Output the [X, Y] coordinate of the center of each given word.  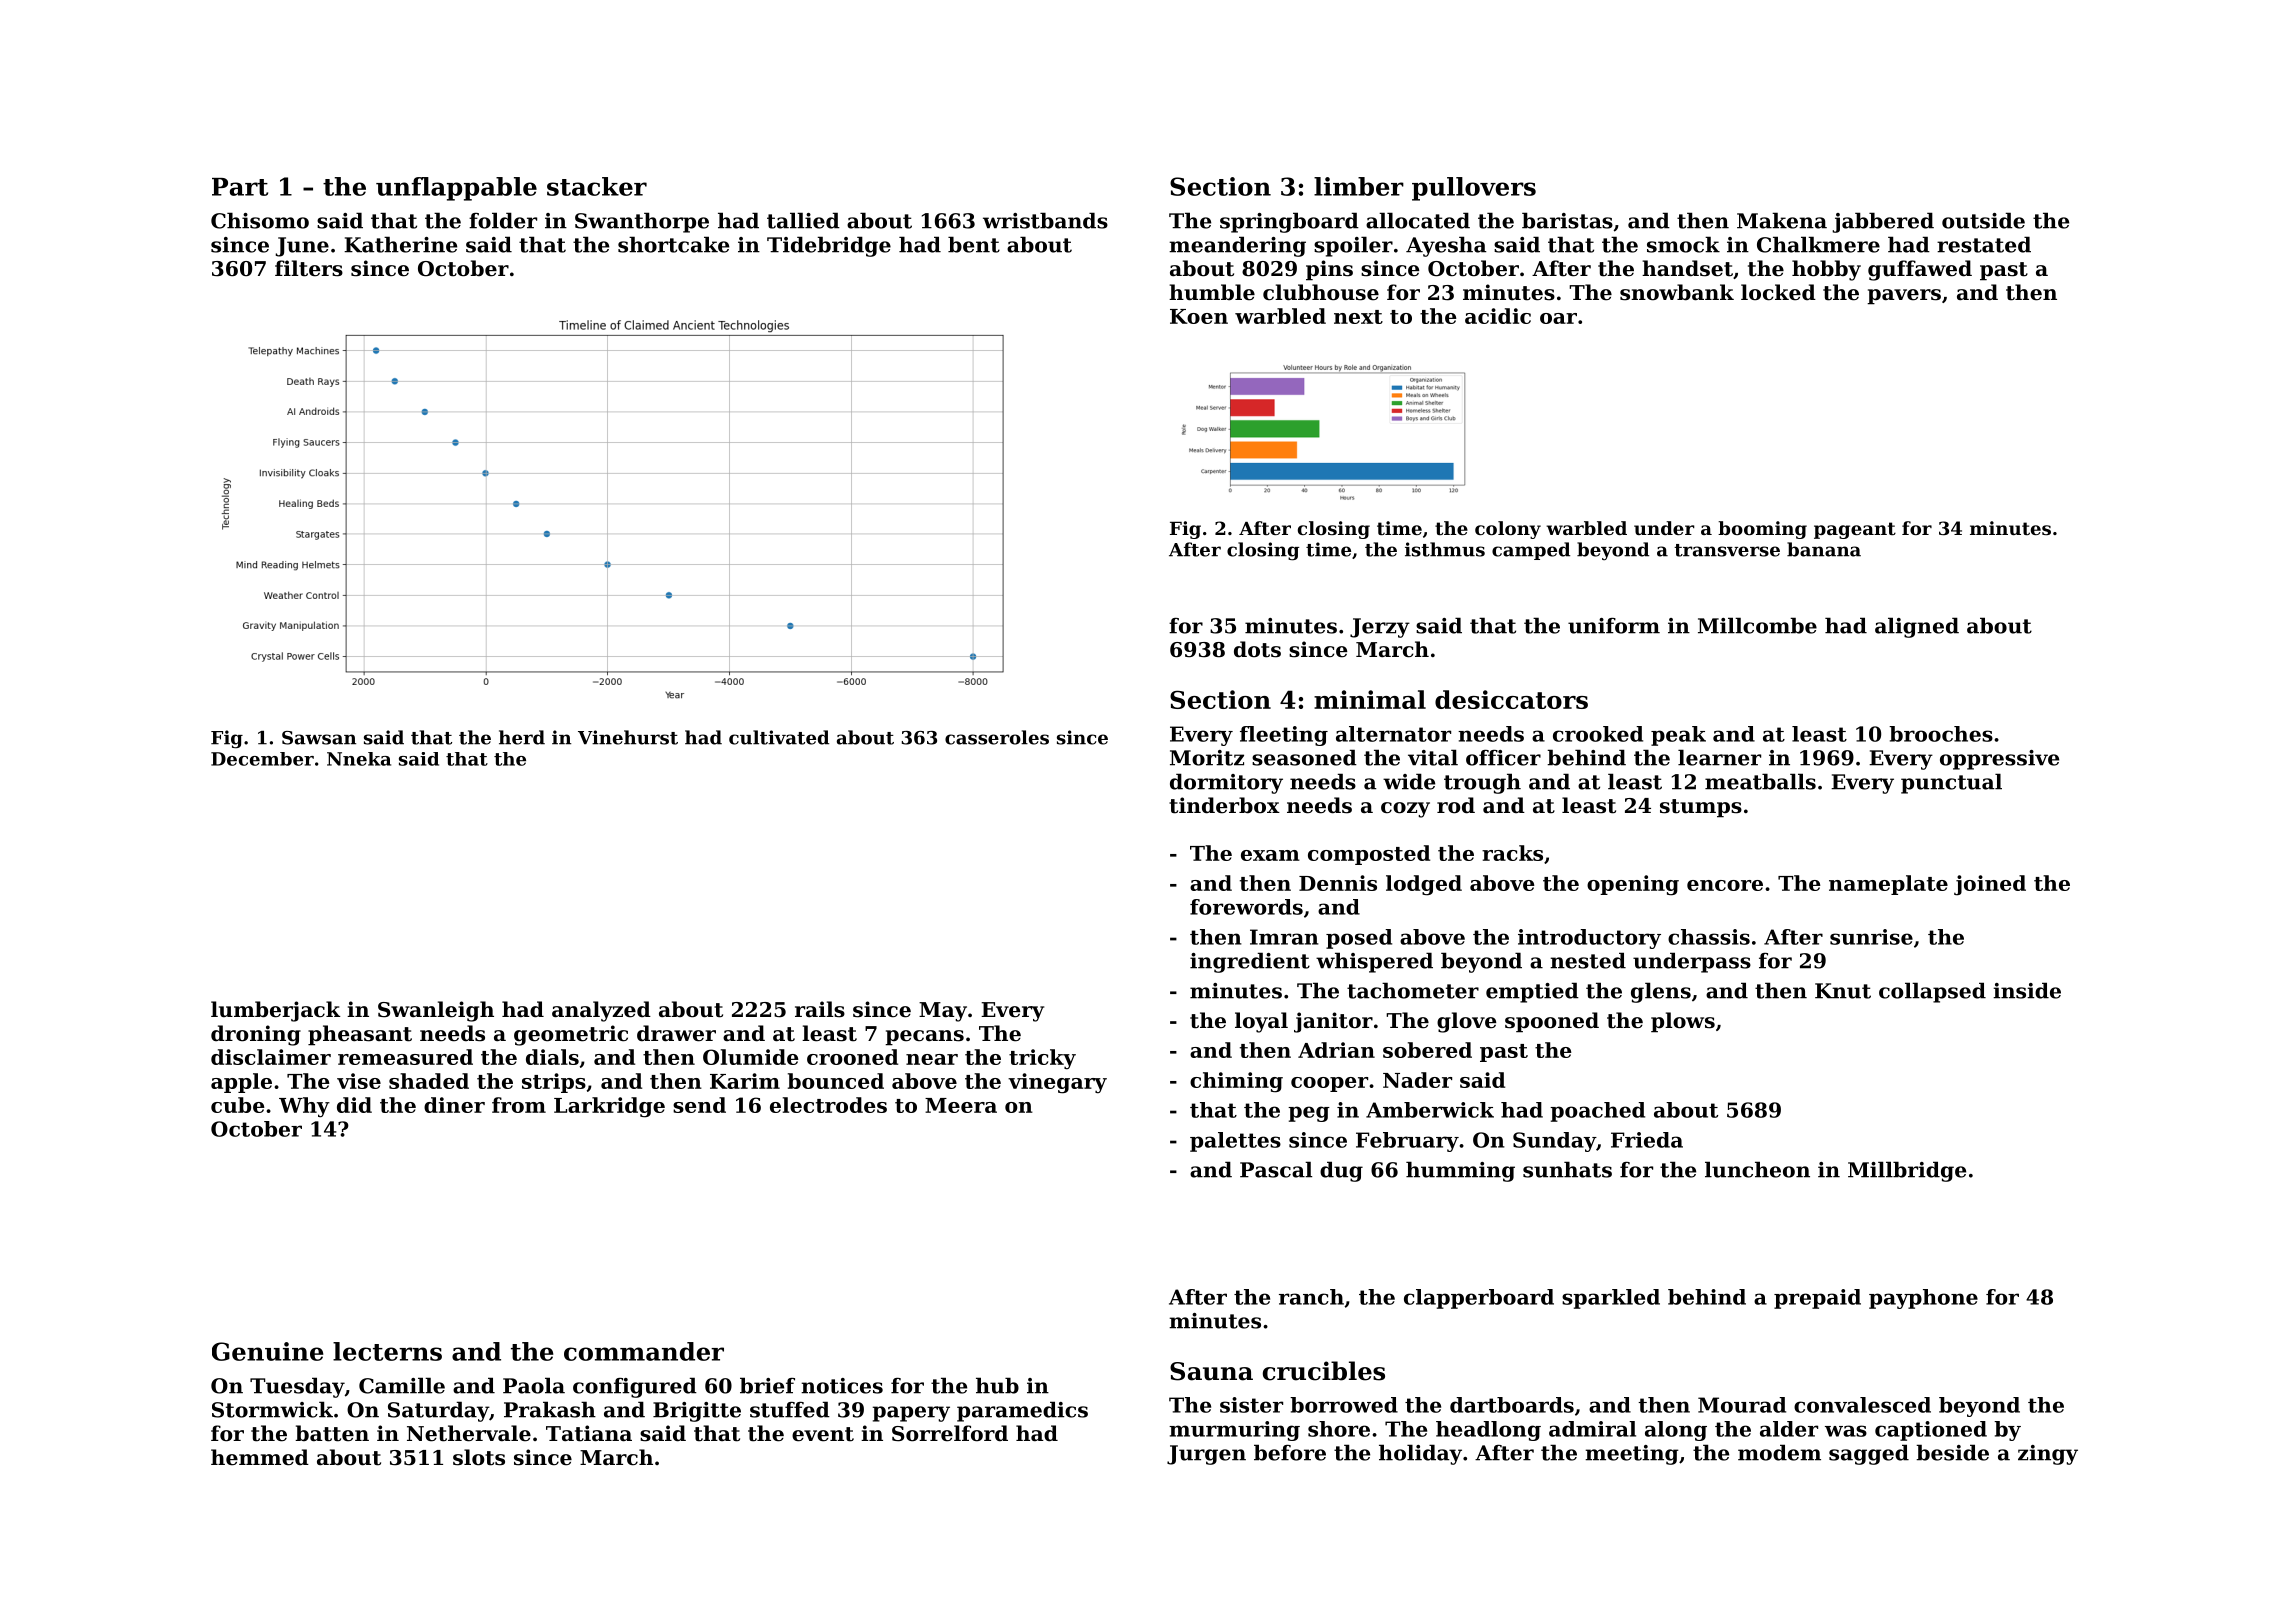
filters [309, 268]
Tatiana [589, 1433]
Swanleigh [436, 1011]
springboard [1289, 222]
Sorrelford [950, 1433]
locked [1778, 292]
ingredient [1250, 962]
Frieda [1647, 1140]
